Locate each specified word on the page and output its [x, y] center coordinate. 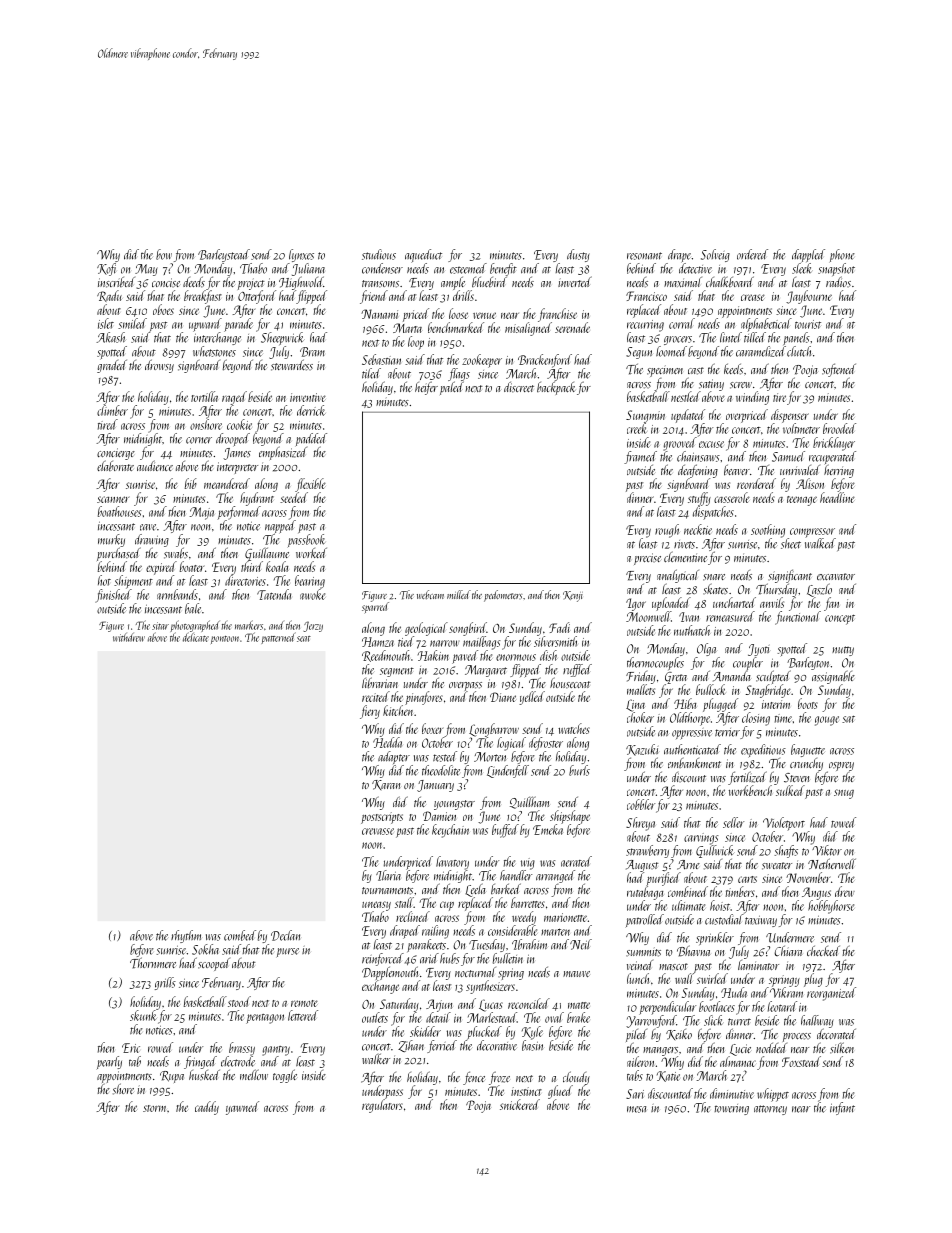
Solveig [715, 255]
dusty [578, 255]
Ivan [689, 617]
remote [304, 1003]
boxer [432, 728]
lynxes [301, 255]
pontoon [225, 640]
